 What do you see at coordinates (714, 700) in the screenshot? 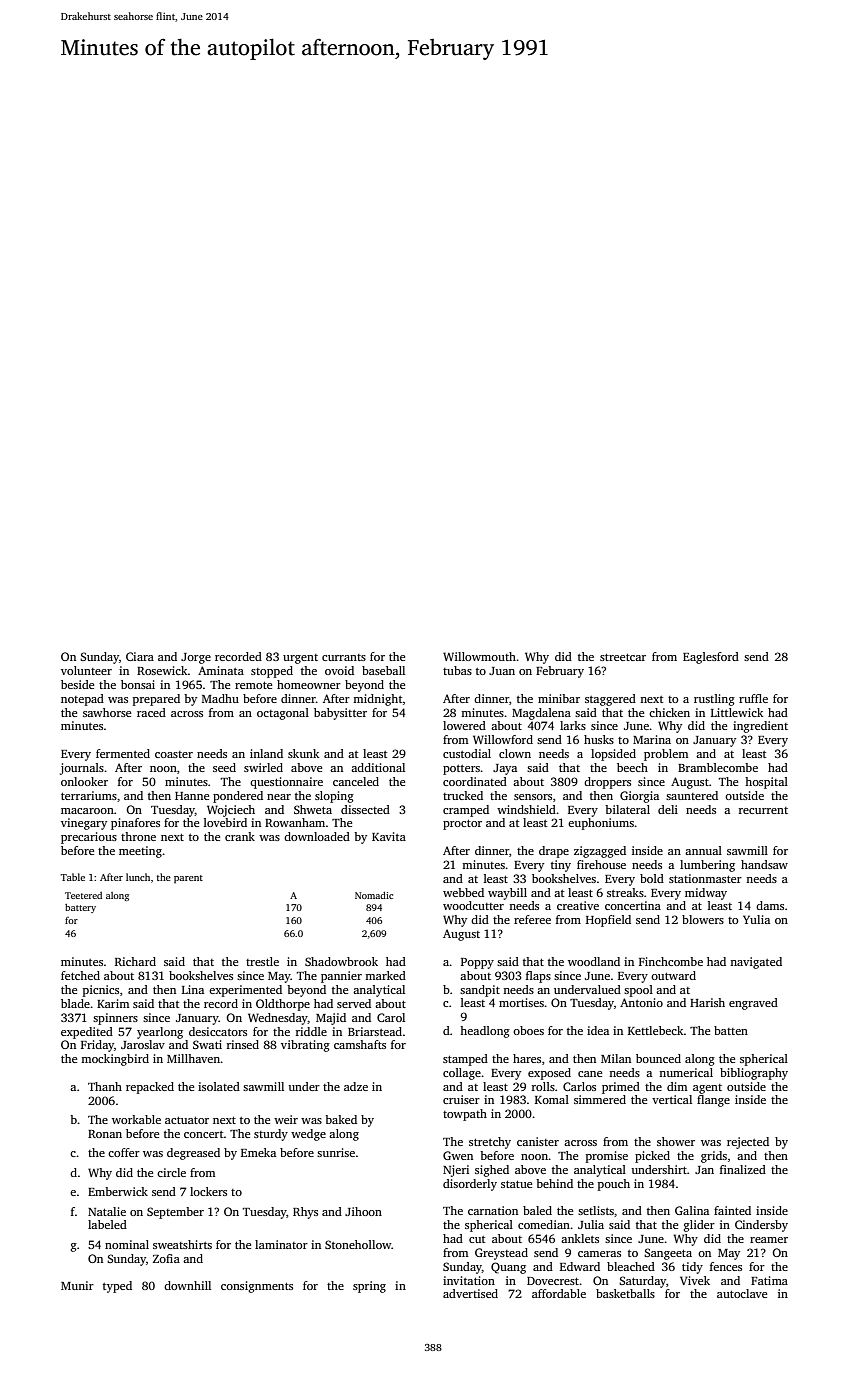
I see `rustling` at bounding box center [714, 700].
